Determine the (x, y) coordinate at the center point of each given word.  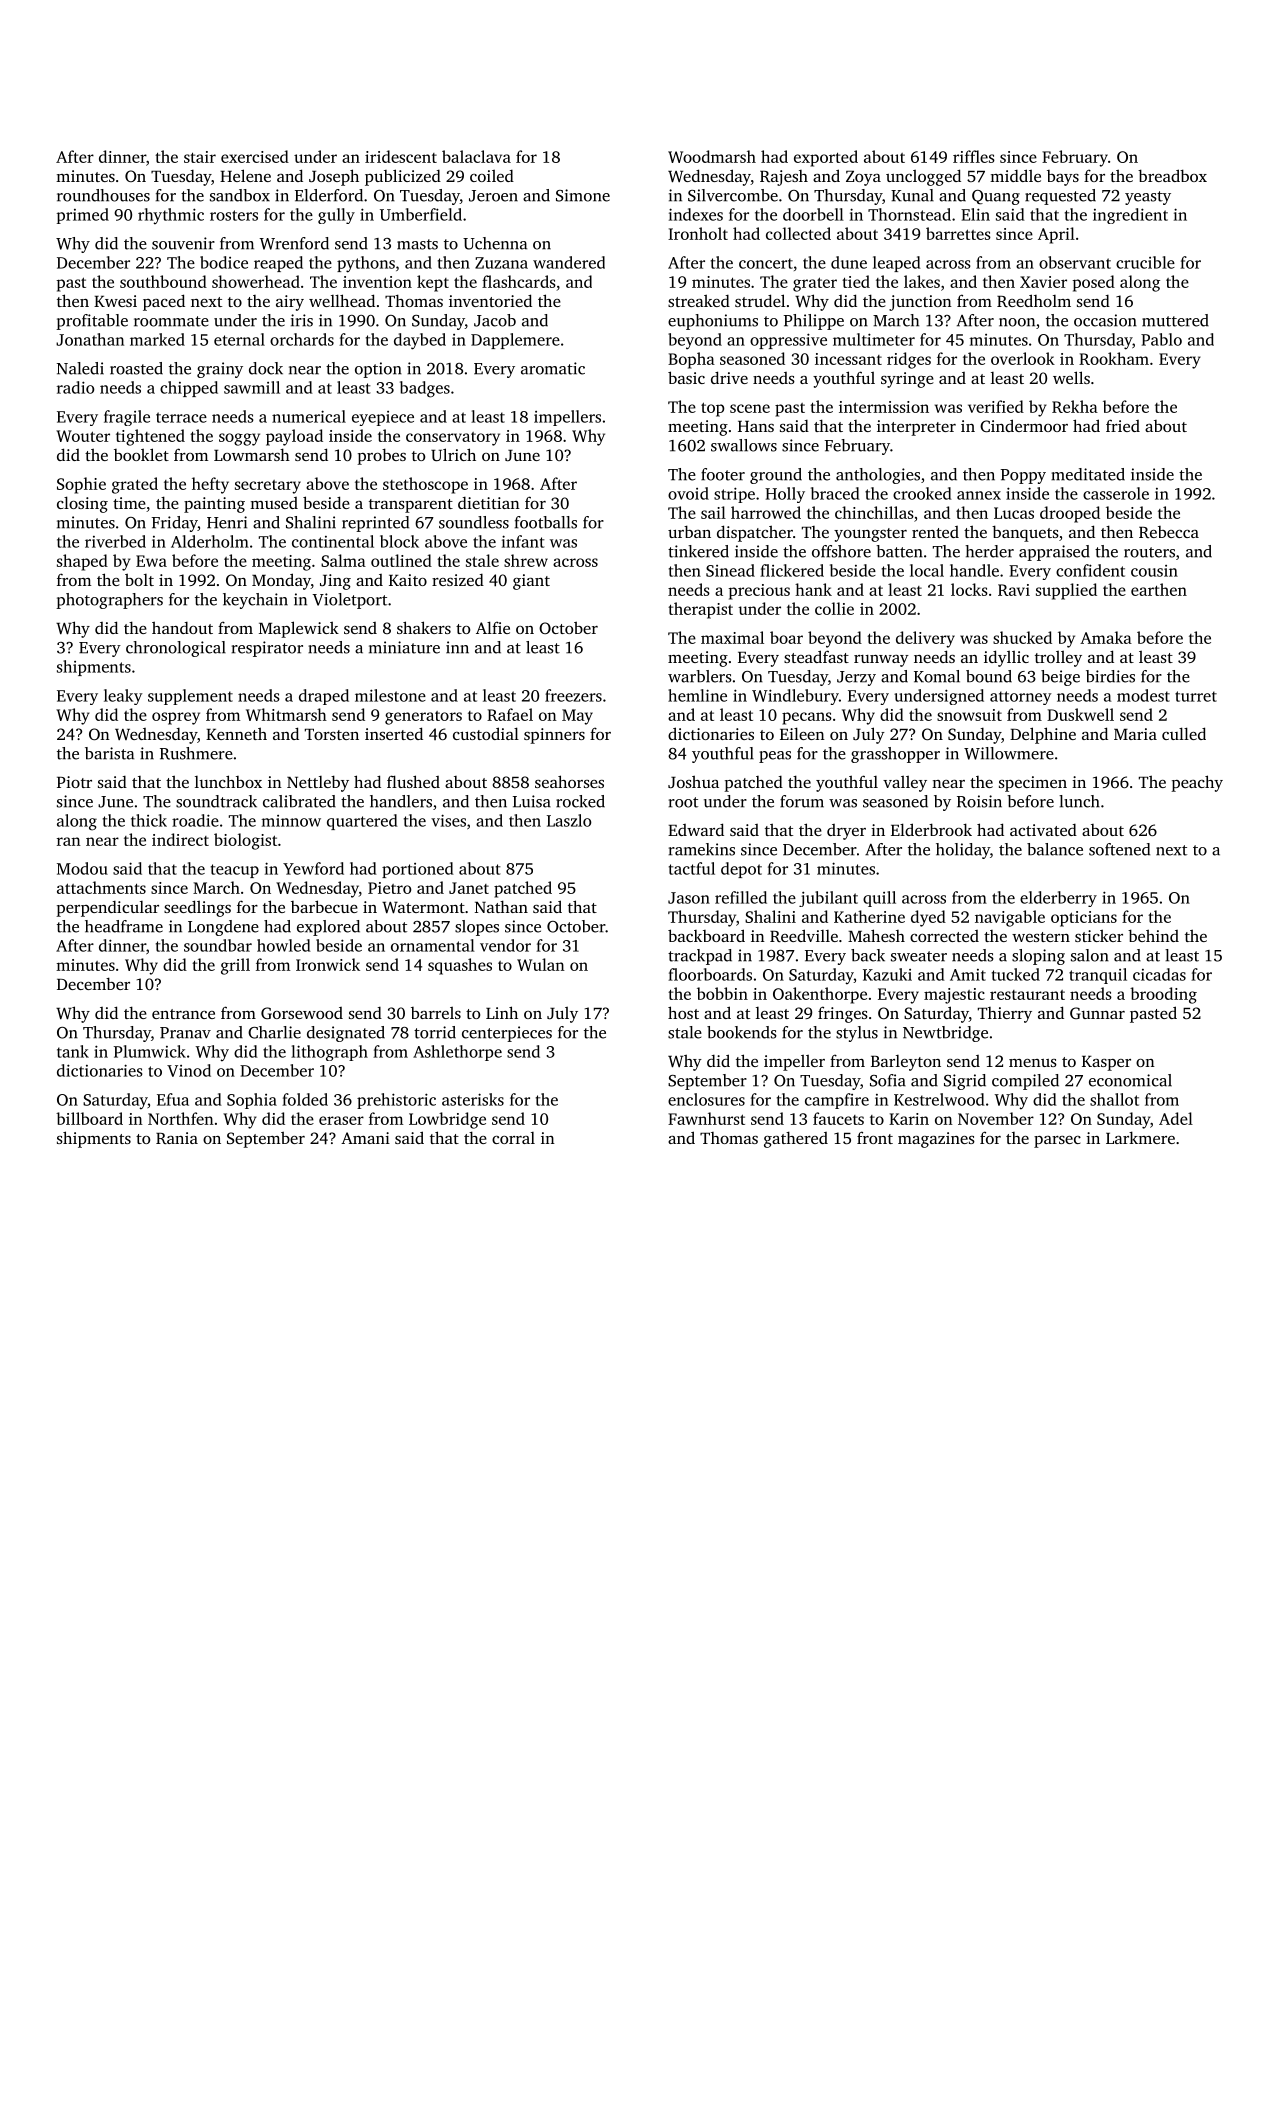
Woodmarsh (712, 156)
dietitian (489, 503)
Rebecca (1169, 532)
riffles (974, 156)
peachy (1197, 783)
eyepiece (383, 418)
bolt (139, 579)
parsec (1057, 1142)
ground (776, 476)
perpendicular (107, 909)
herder (989, 551)
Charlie (274, 1032)
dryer (846, 832)
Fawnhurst (706, 1118)
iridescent (401, 156)
